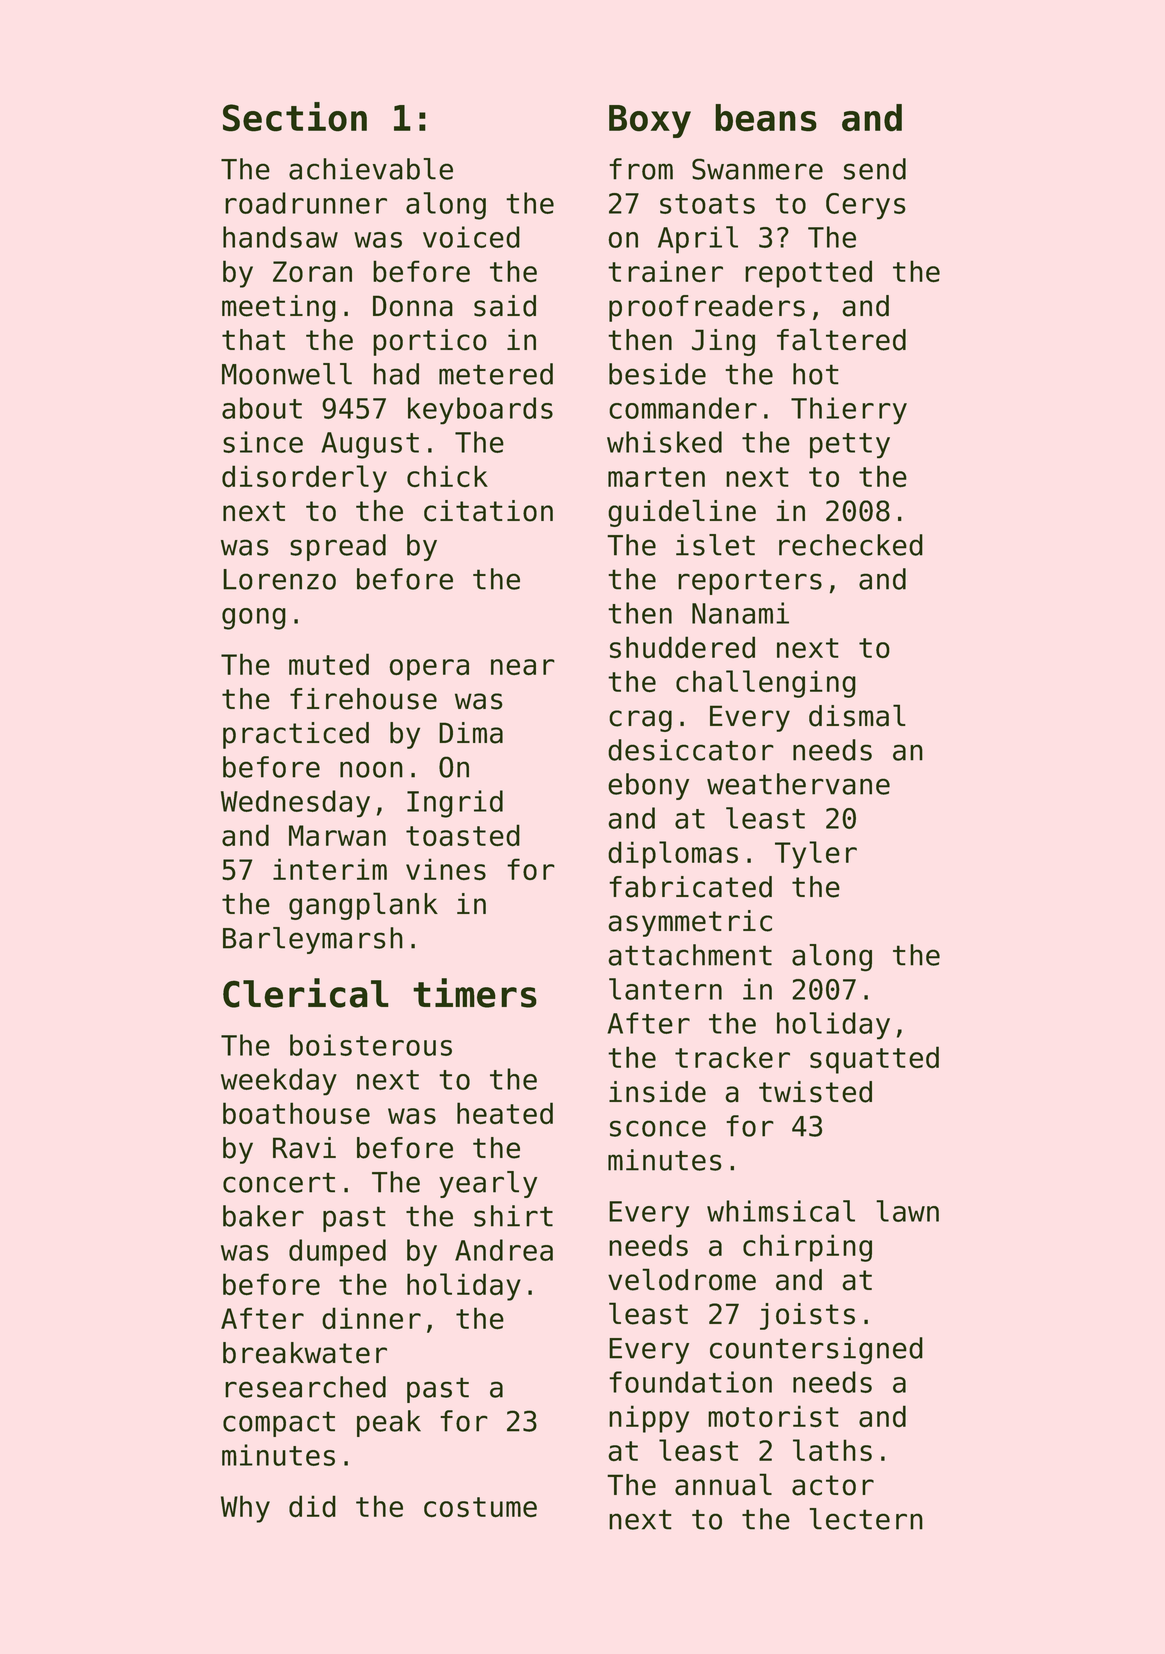 The width and height of the image is (1165, 1654). Describe the element at coordinates (766, 118) in the image. I see `beans` at that location.
